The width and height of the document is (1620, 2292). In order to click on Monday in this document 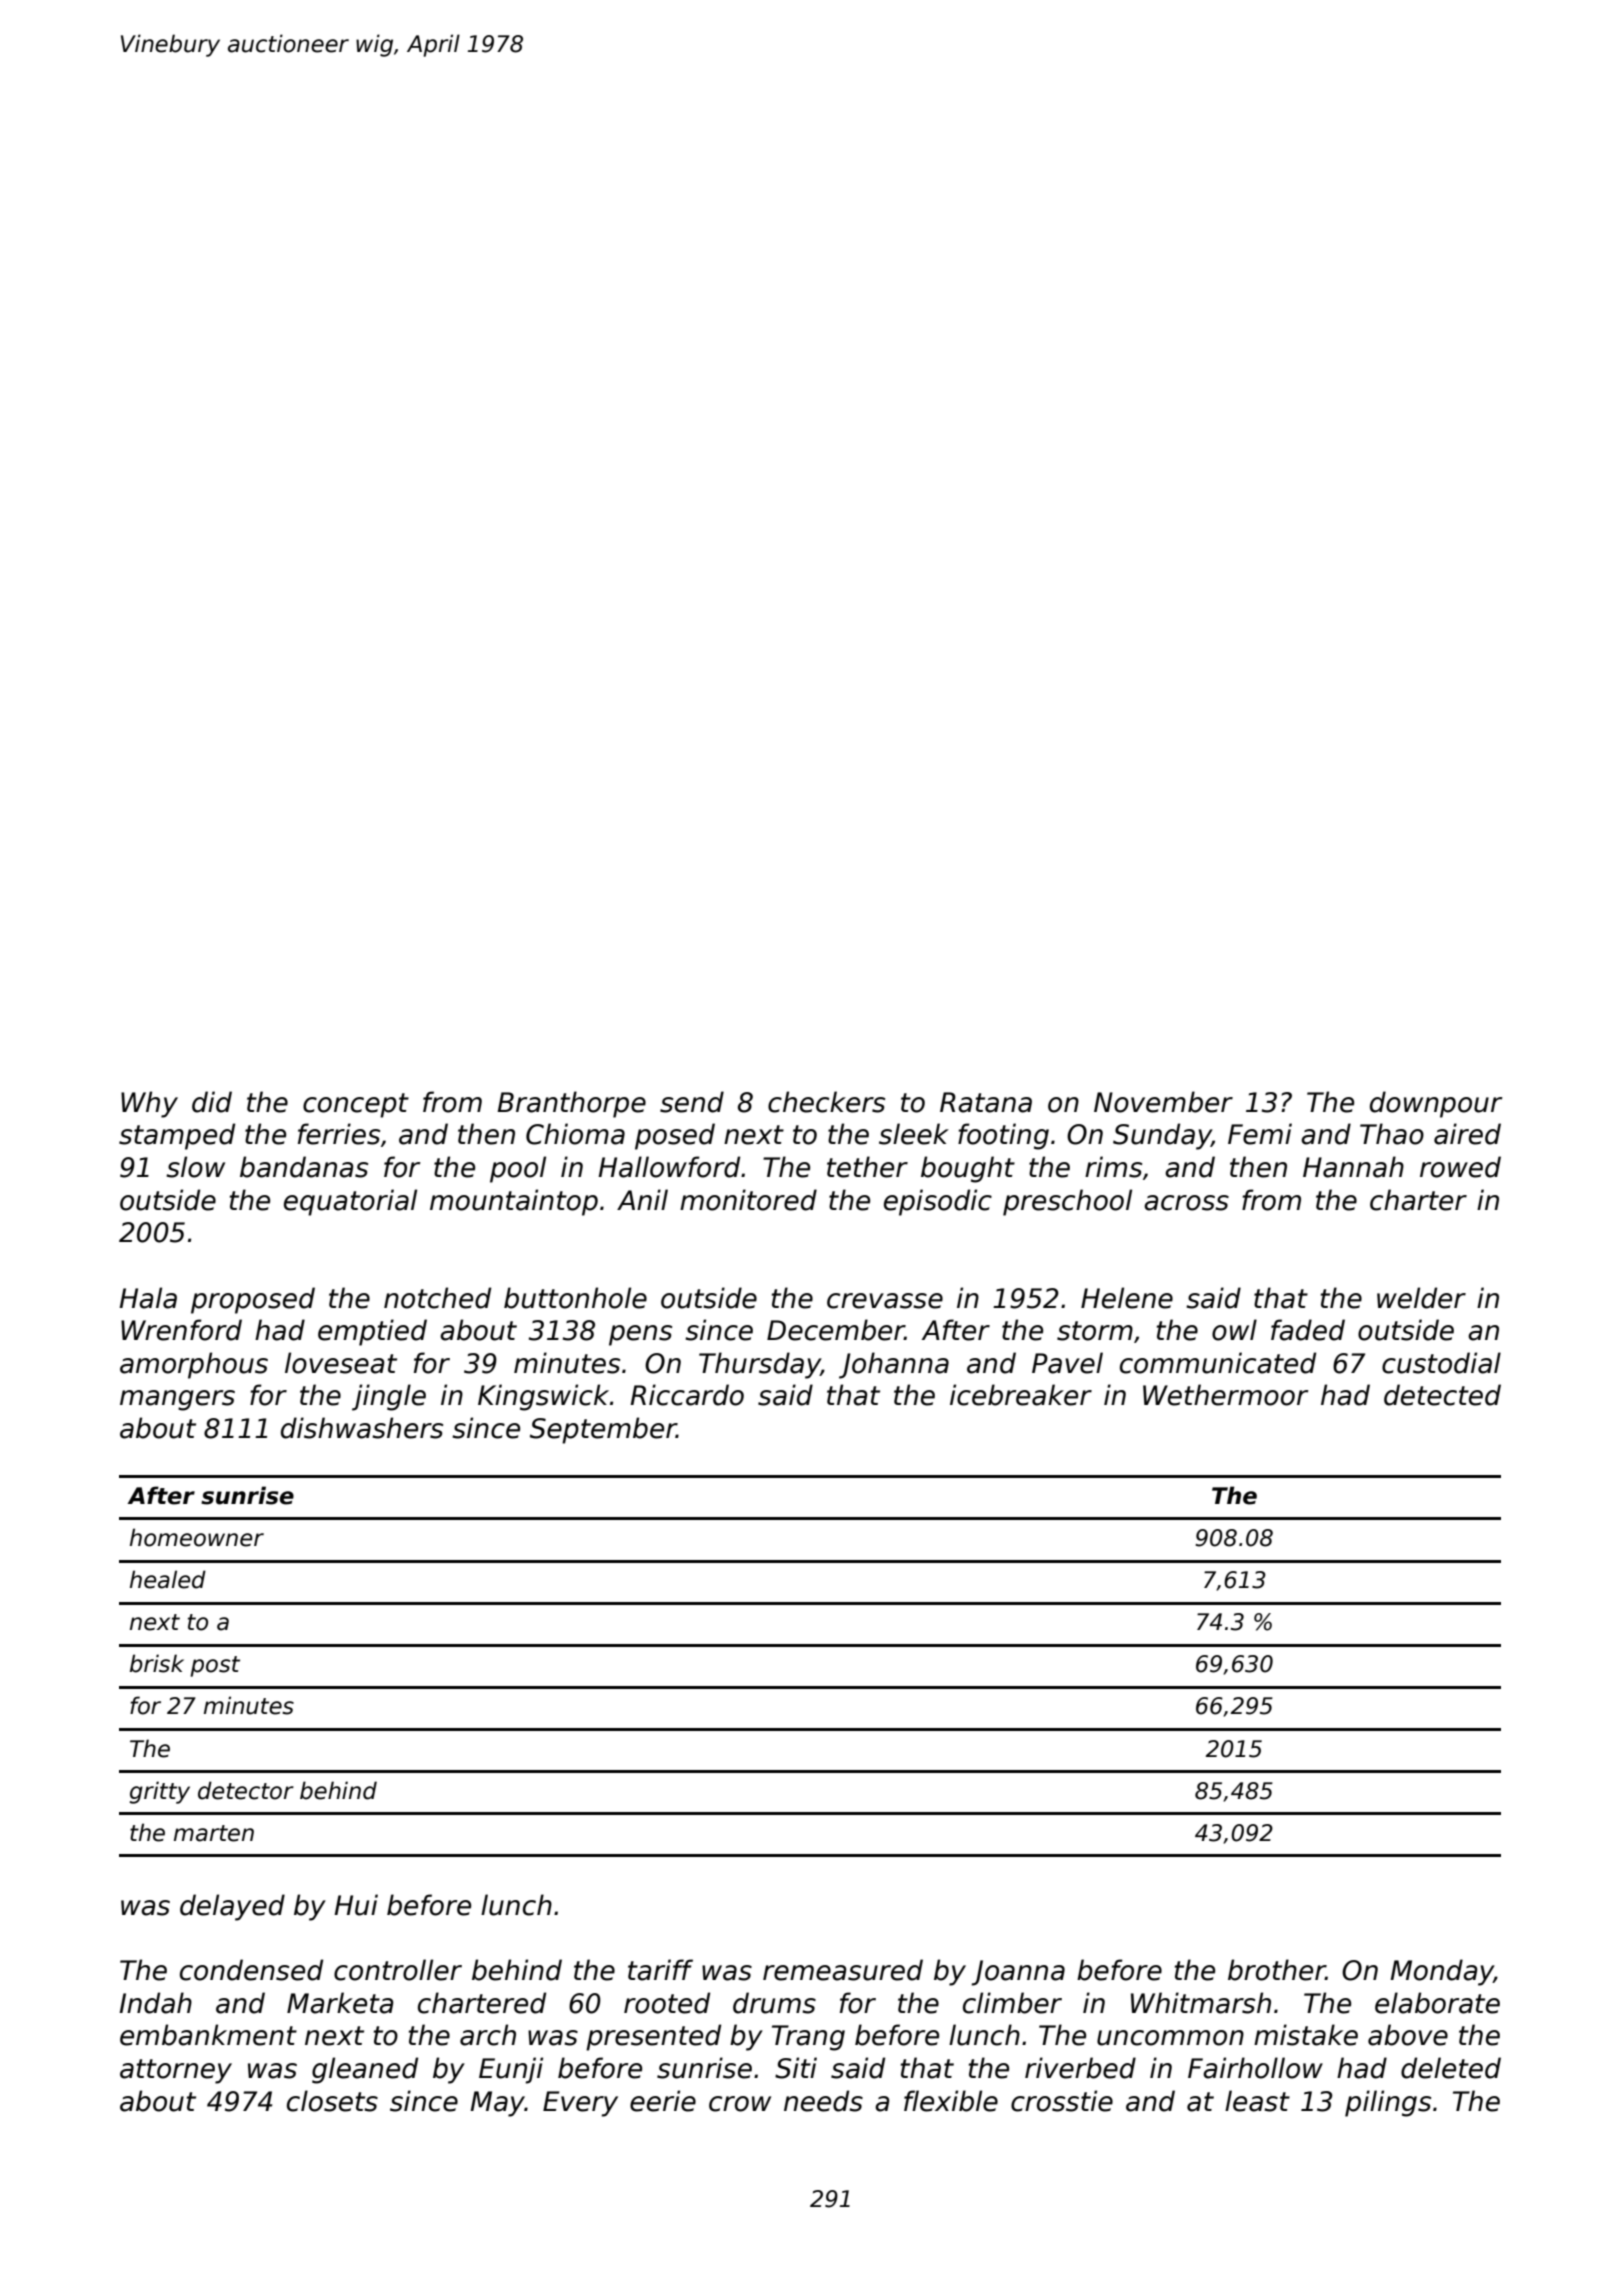, I will do `click(1442, 1972)`.
